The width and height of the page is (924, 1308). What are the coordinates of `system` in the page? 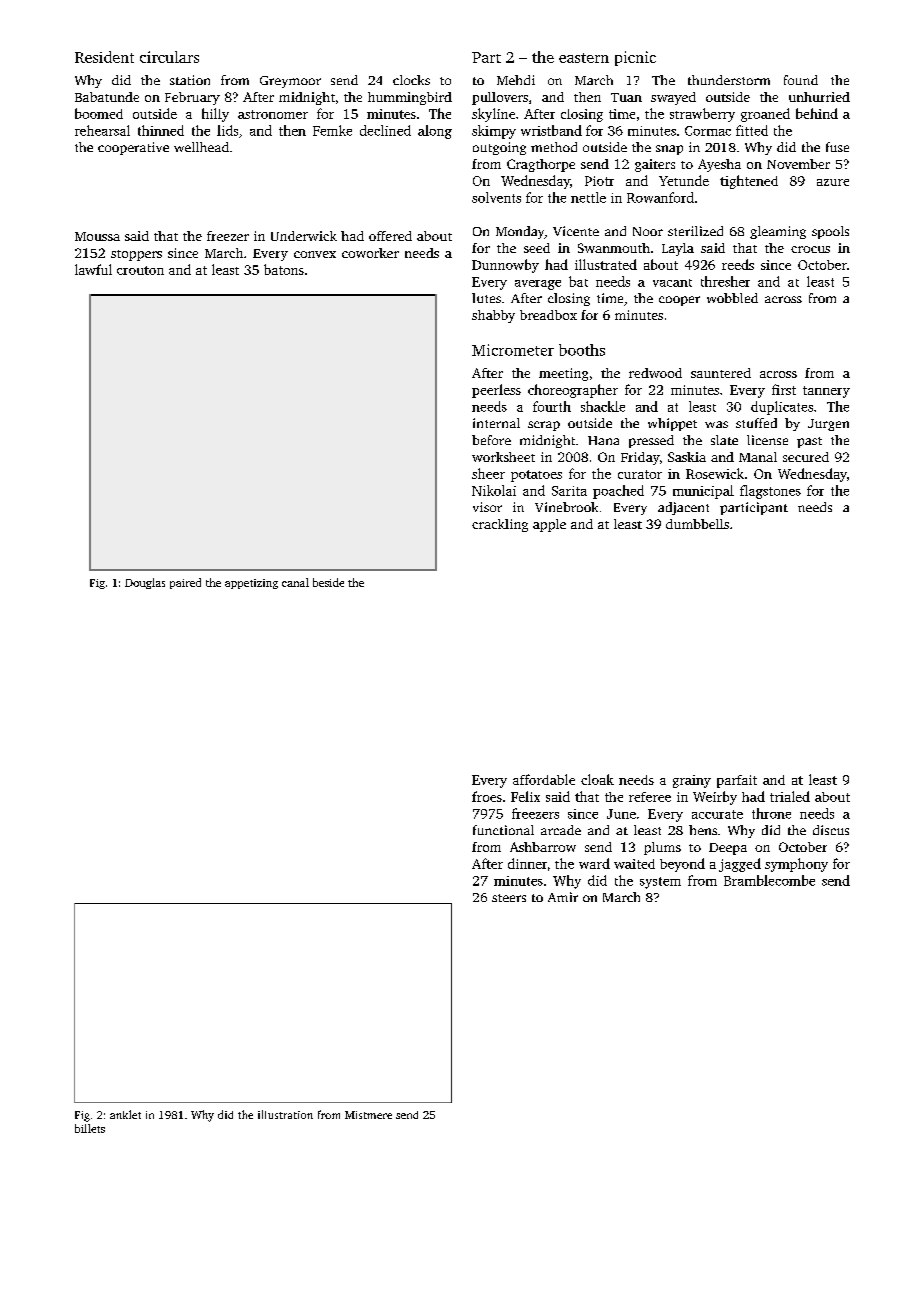 It's located at (660, 883).
